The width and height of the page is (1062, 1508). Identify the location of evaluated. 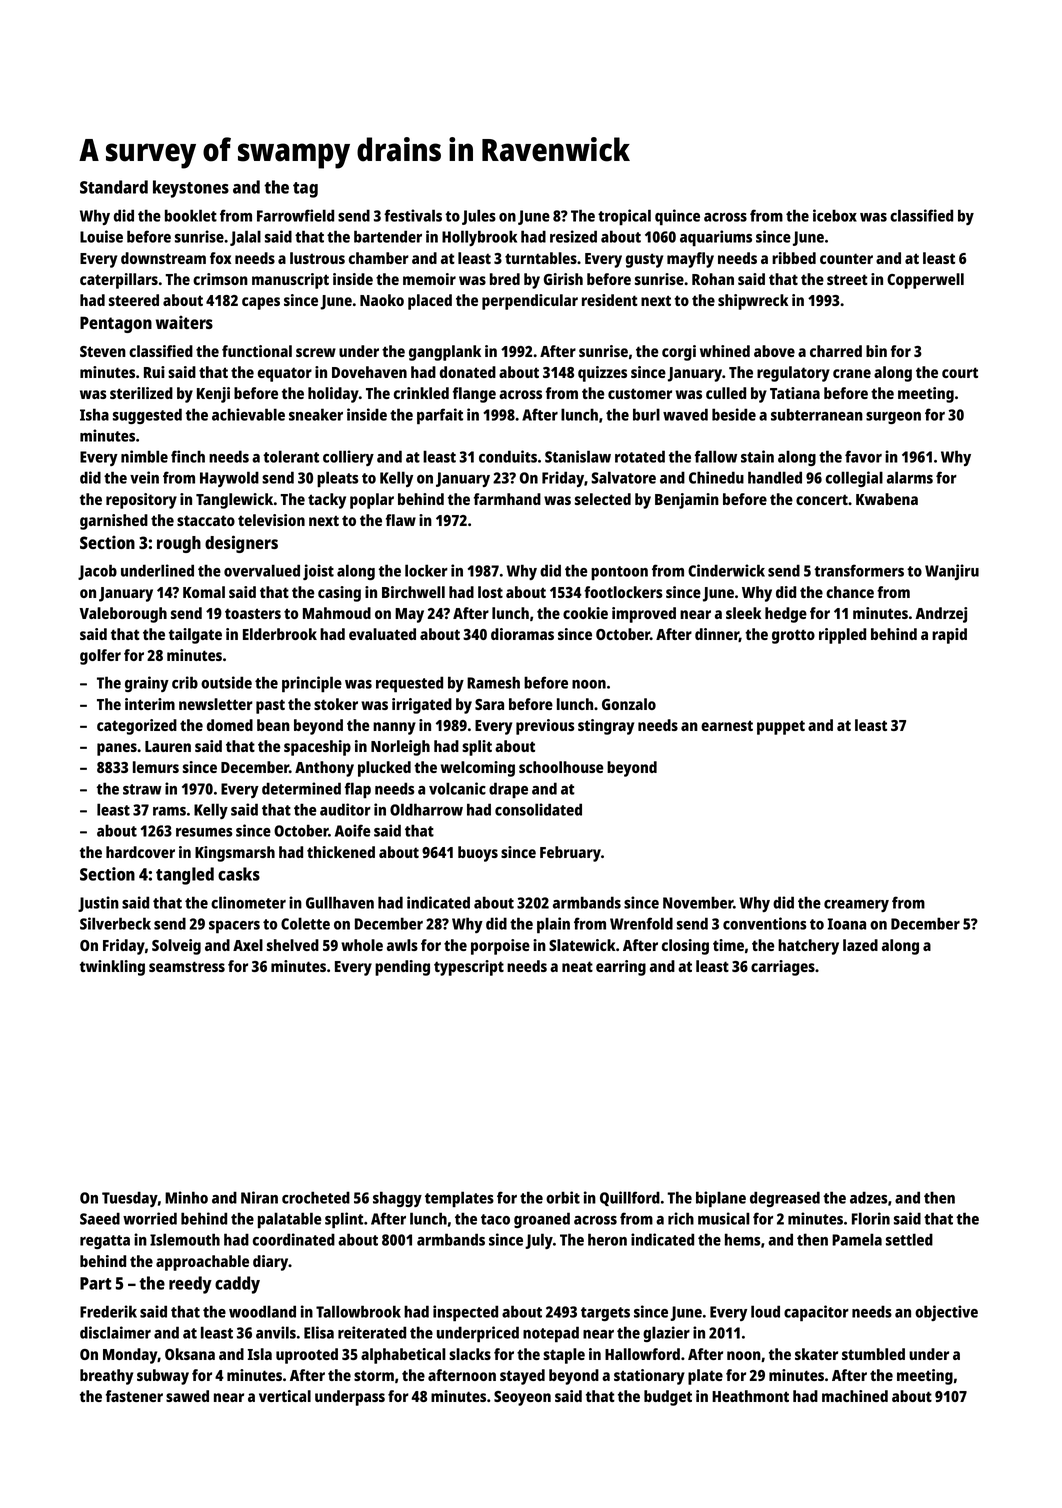
(382, 634).
